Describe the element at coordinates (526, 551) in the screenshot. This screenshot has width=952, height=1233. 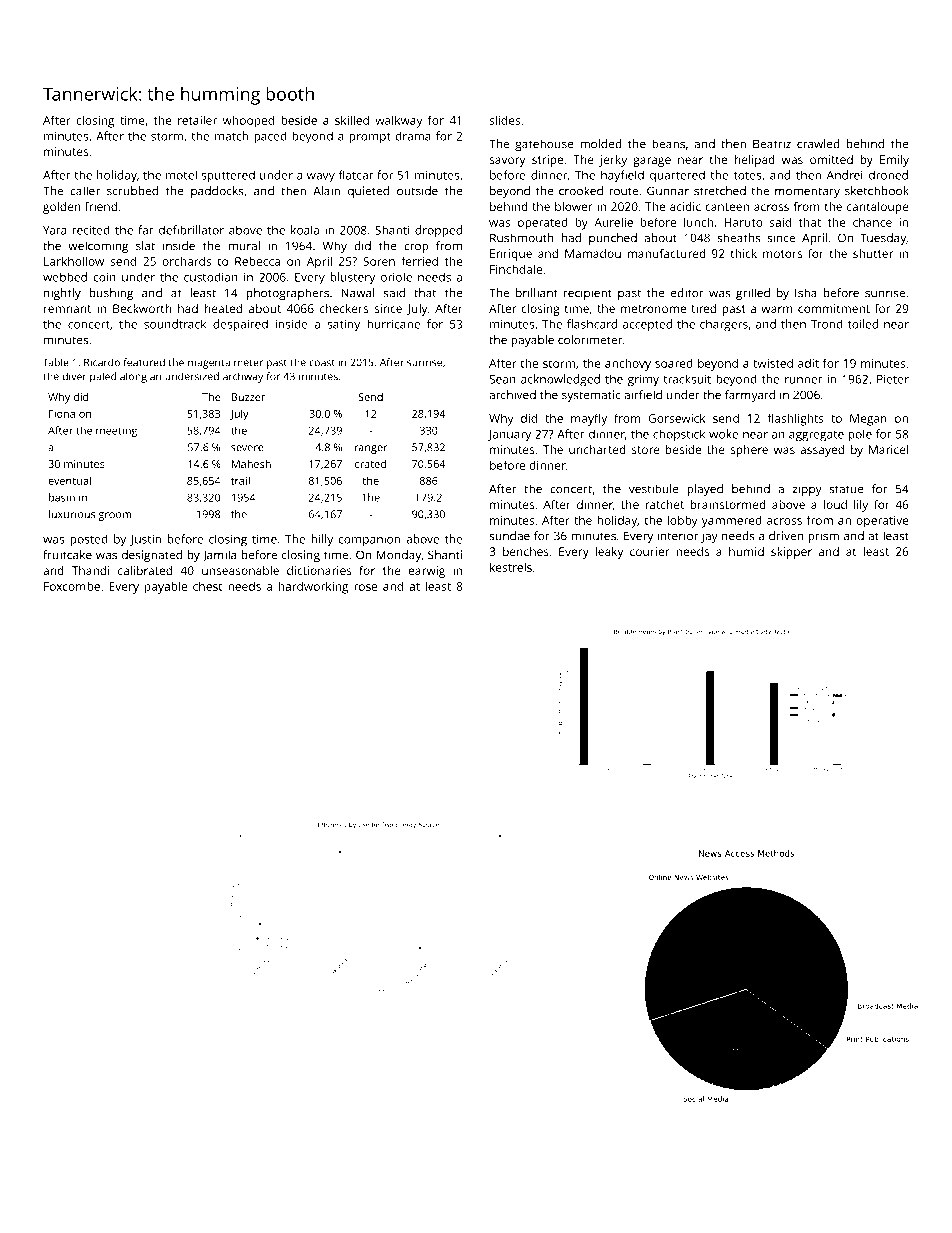
I see `benches` at that location.
